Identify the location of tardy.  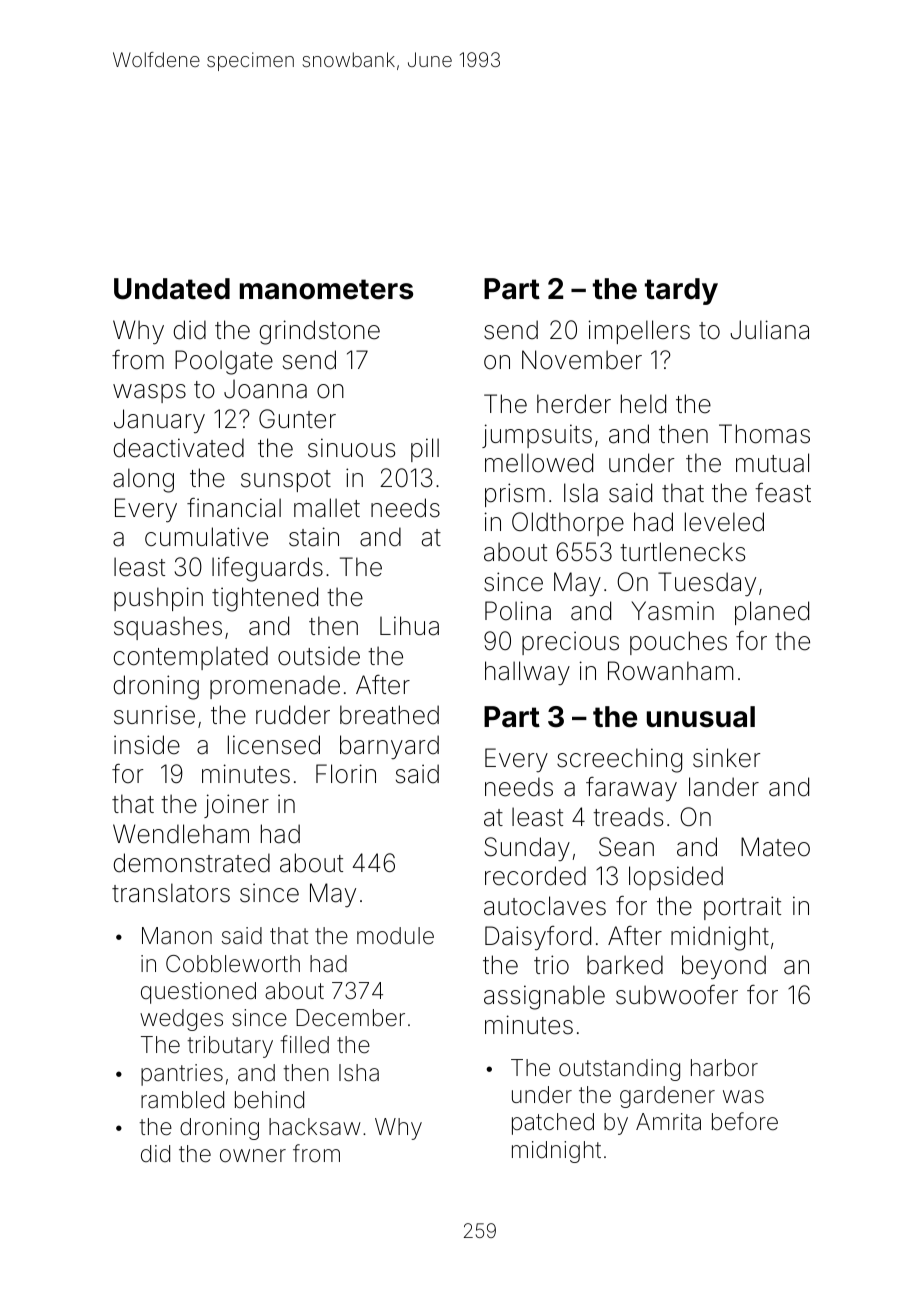
(681, 291).
